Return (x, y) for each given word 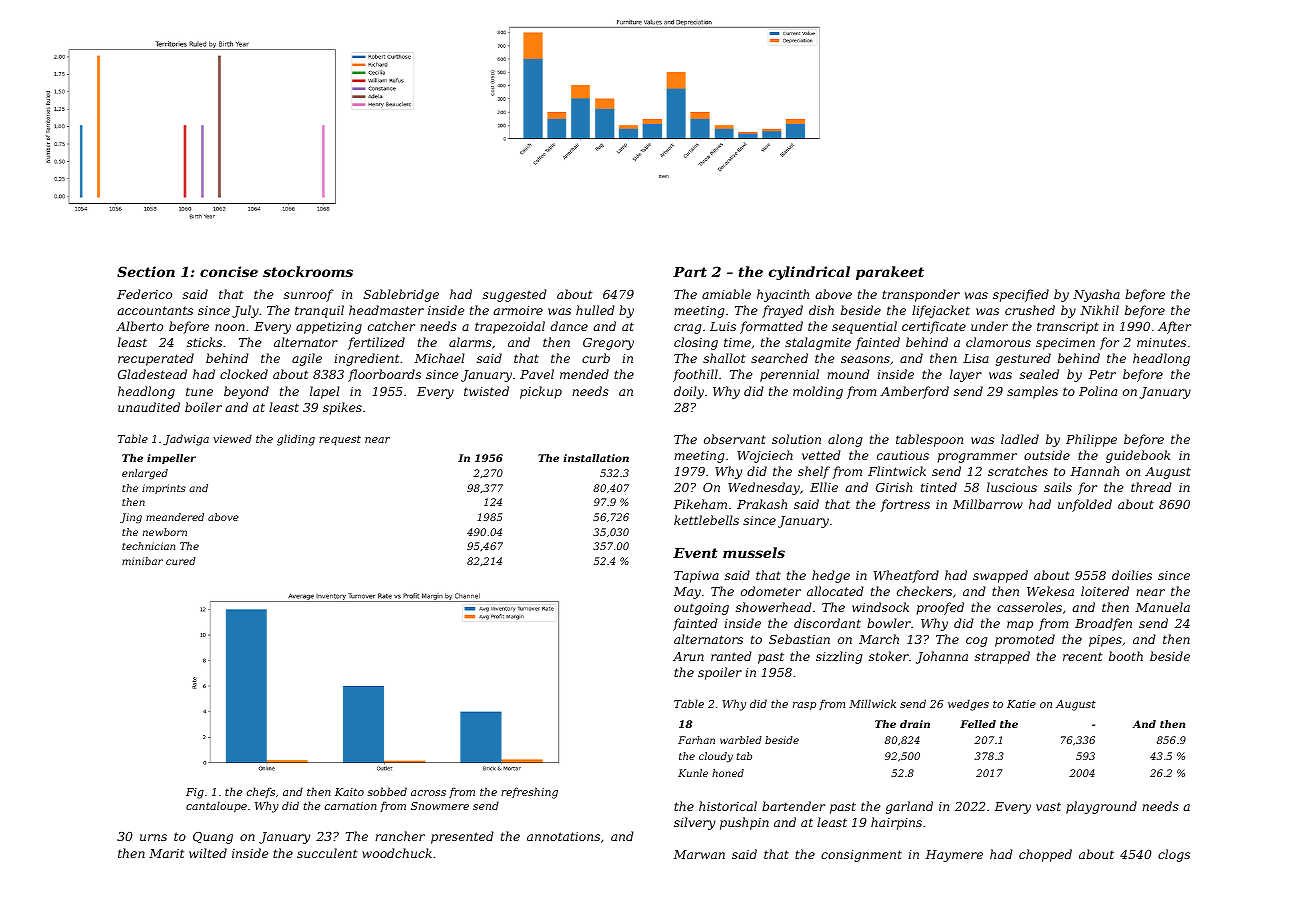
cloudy (716, 757)
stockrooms (308, 271)
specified (1021, 295)
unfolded (1085, 505)
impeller (171, 459)
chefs (261, 792)
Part (690, 272)
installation (596, 458)
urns (153, 837)
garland (909, 807)
